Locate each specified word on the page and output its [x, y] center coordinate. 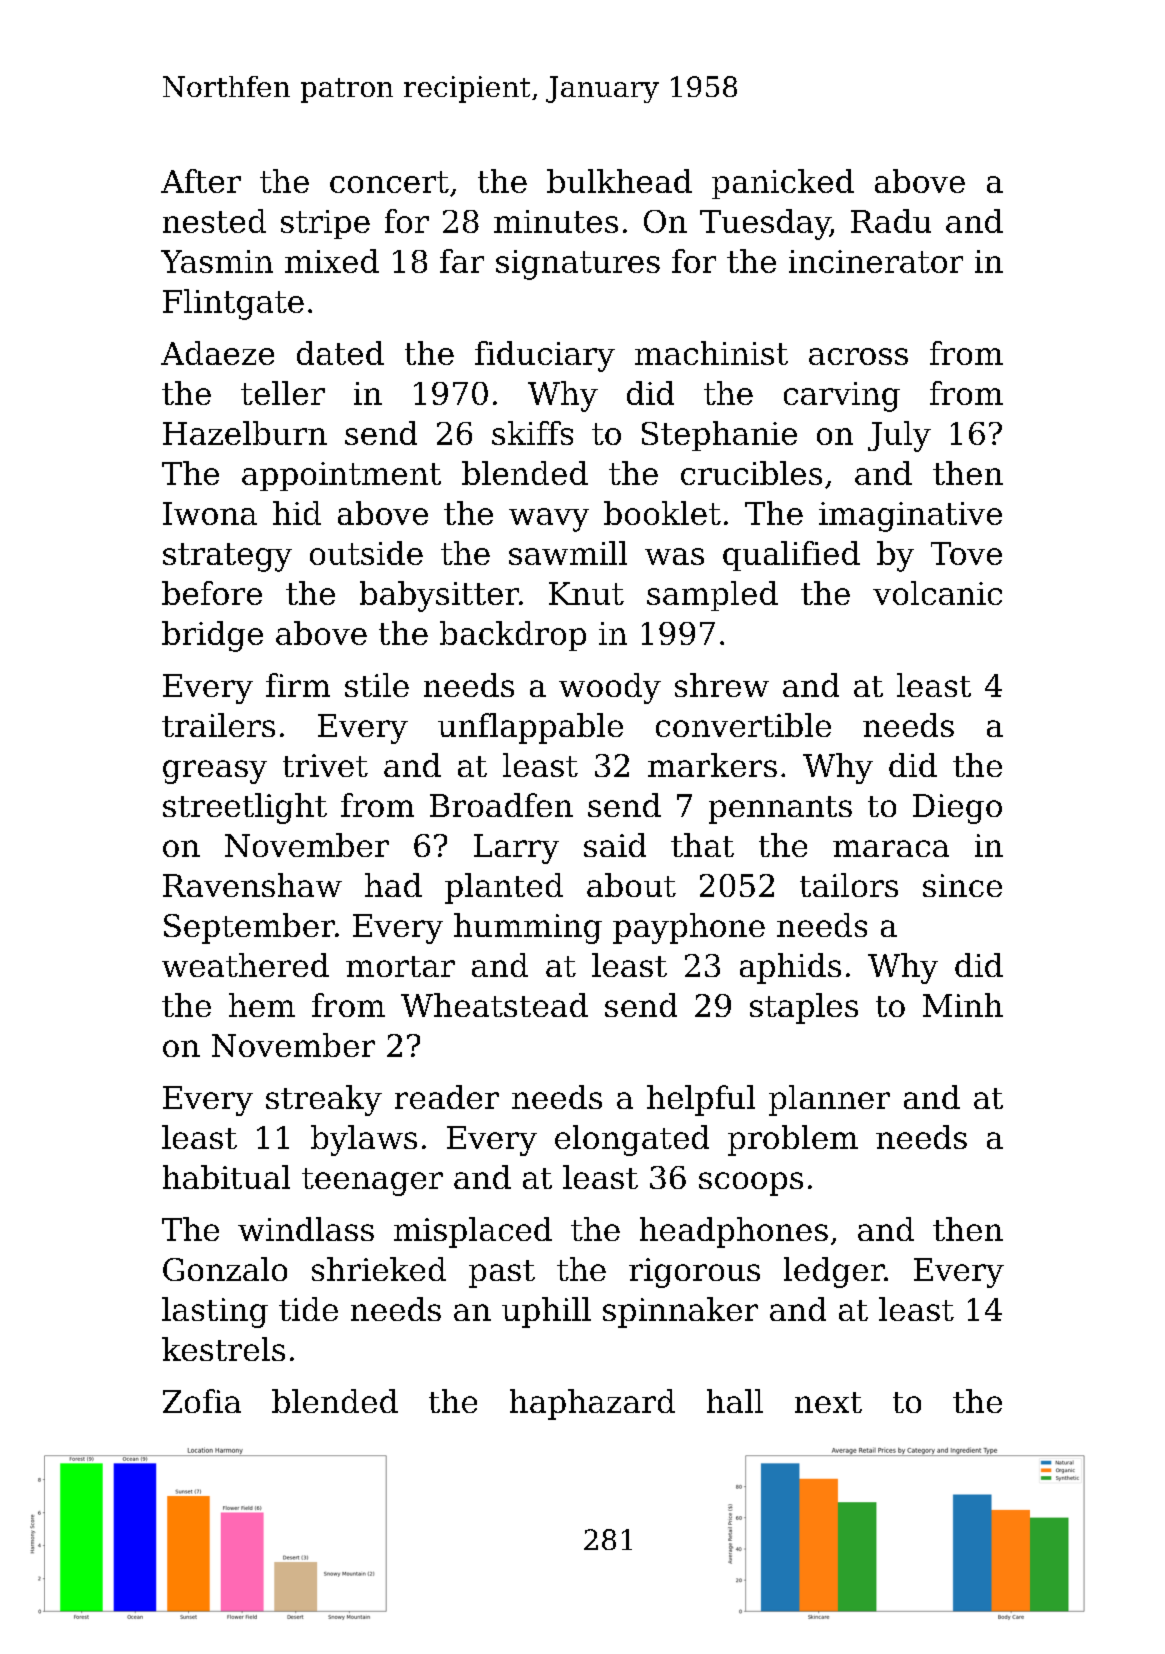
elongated [632, 1140]
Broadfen [501, 805]
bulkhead [619, 181]
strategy [227, 557]
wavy [549, 520]
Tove [966, 553]
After [201, 181]
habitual [226, 1177]
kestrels [223, 1349]
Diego [957, 809]
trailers [218, 725]
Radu [891, 221]
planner [829, 1100]
